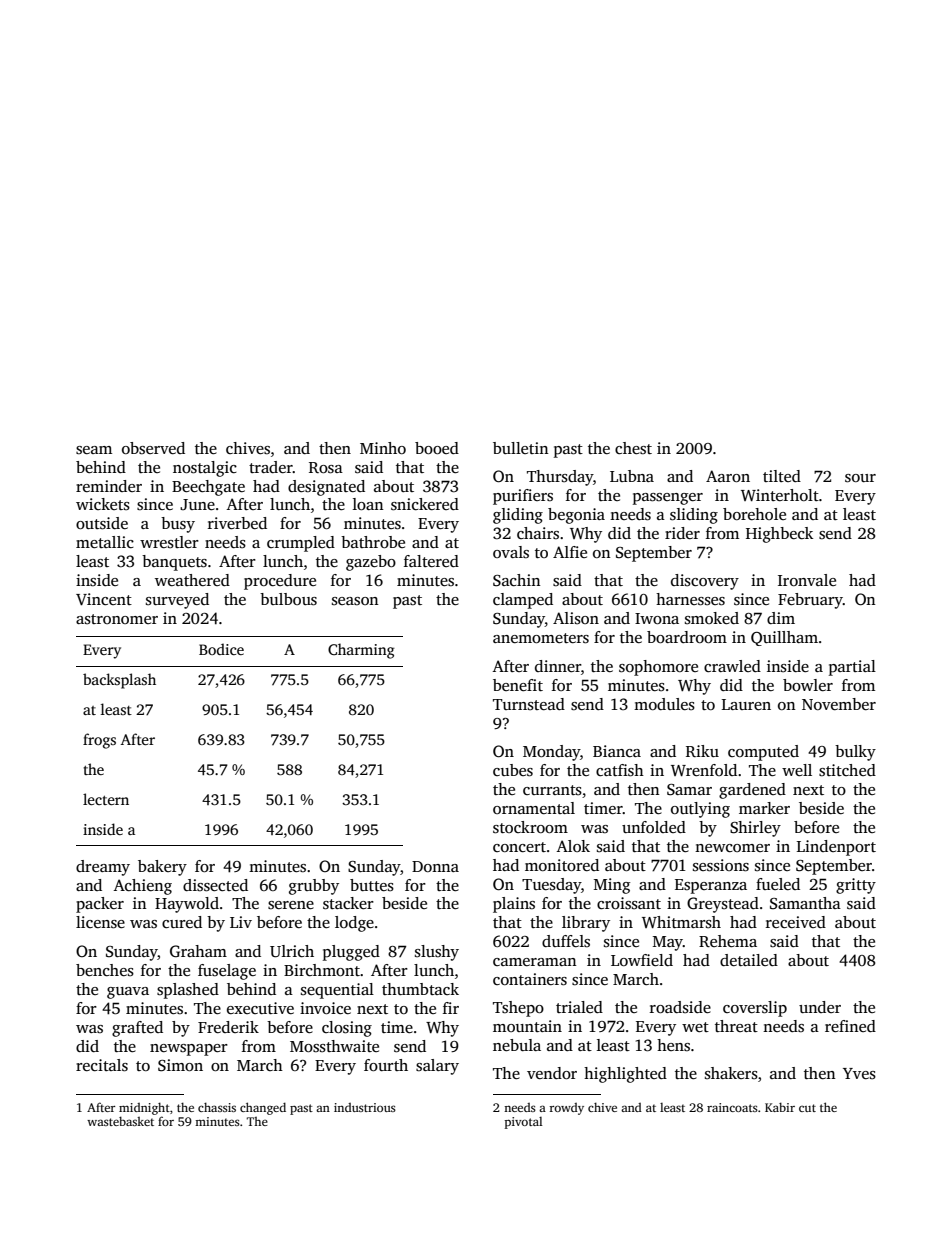 The width and height of the screenshot is (952, 1233). What do you see at coordinates (780, 1107) in the screenshot?
I see `Kabir` at bounding box center [780, 1107].
